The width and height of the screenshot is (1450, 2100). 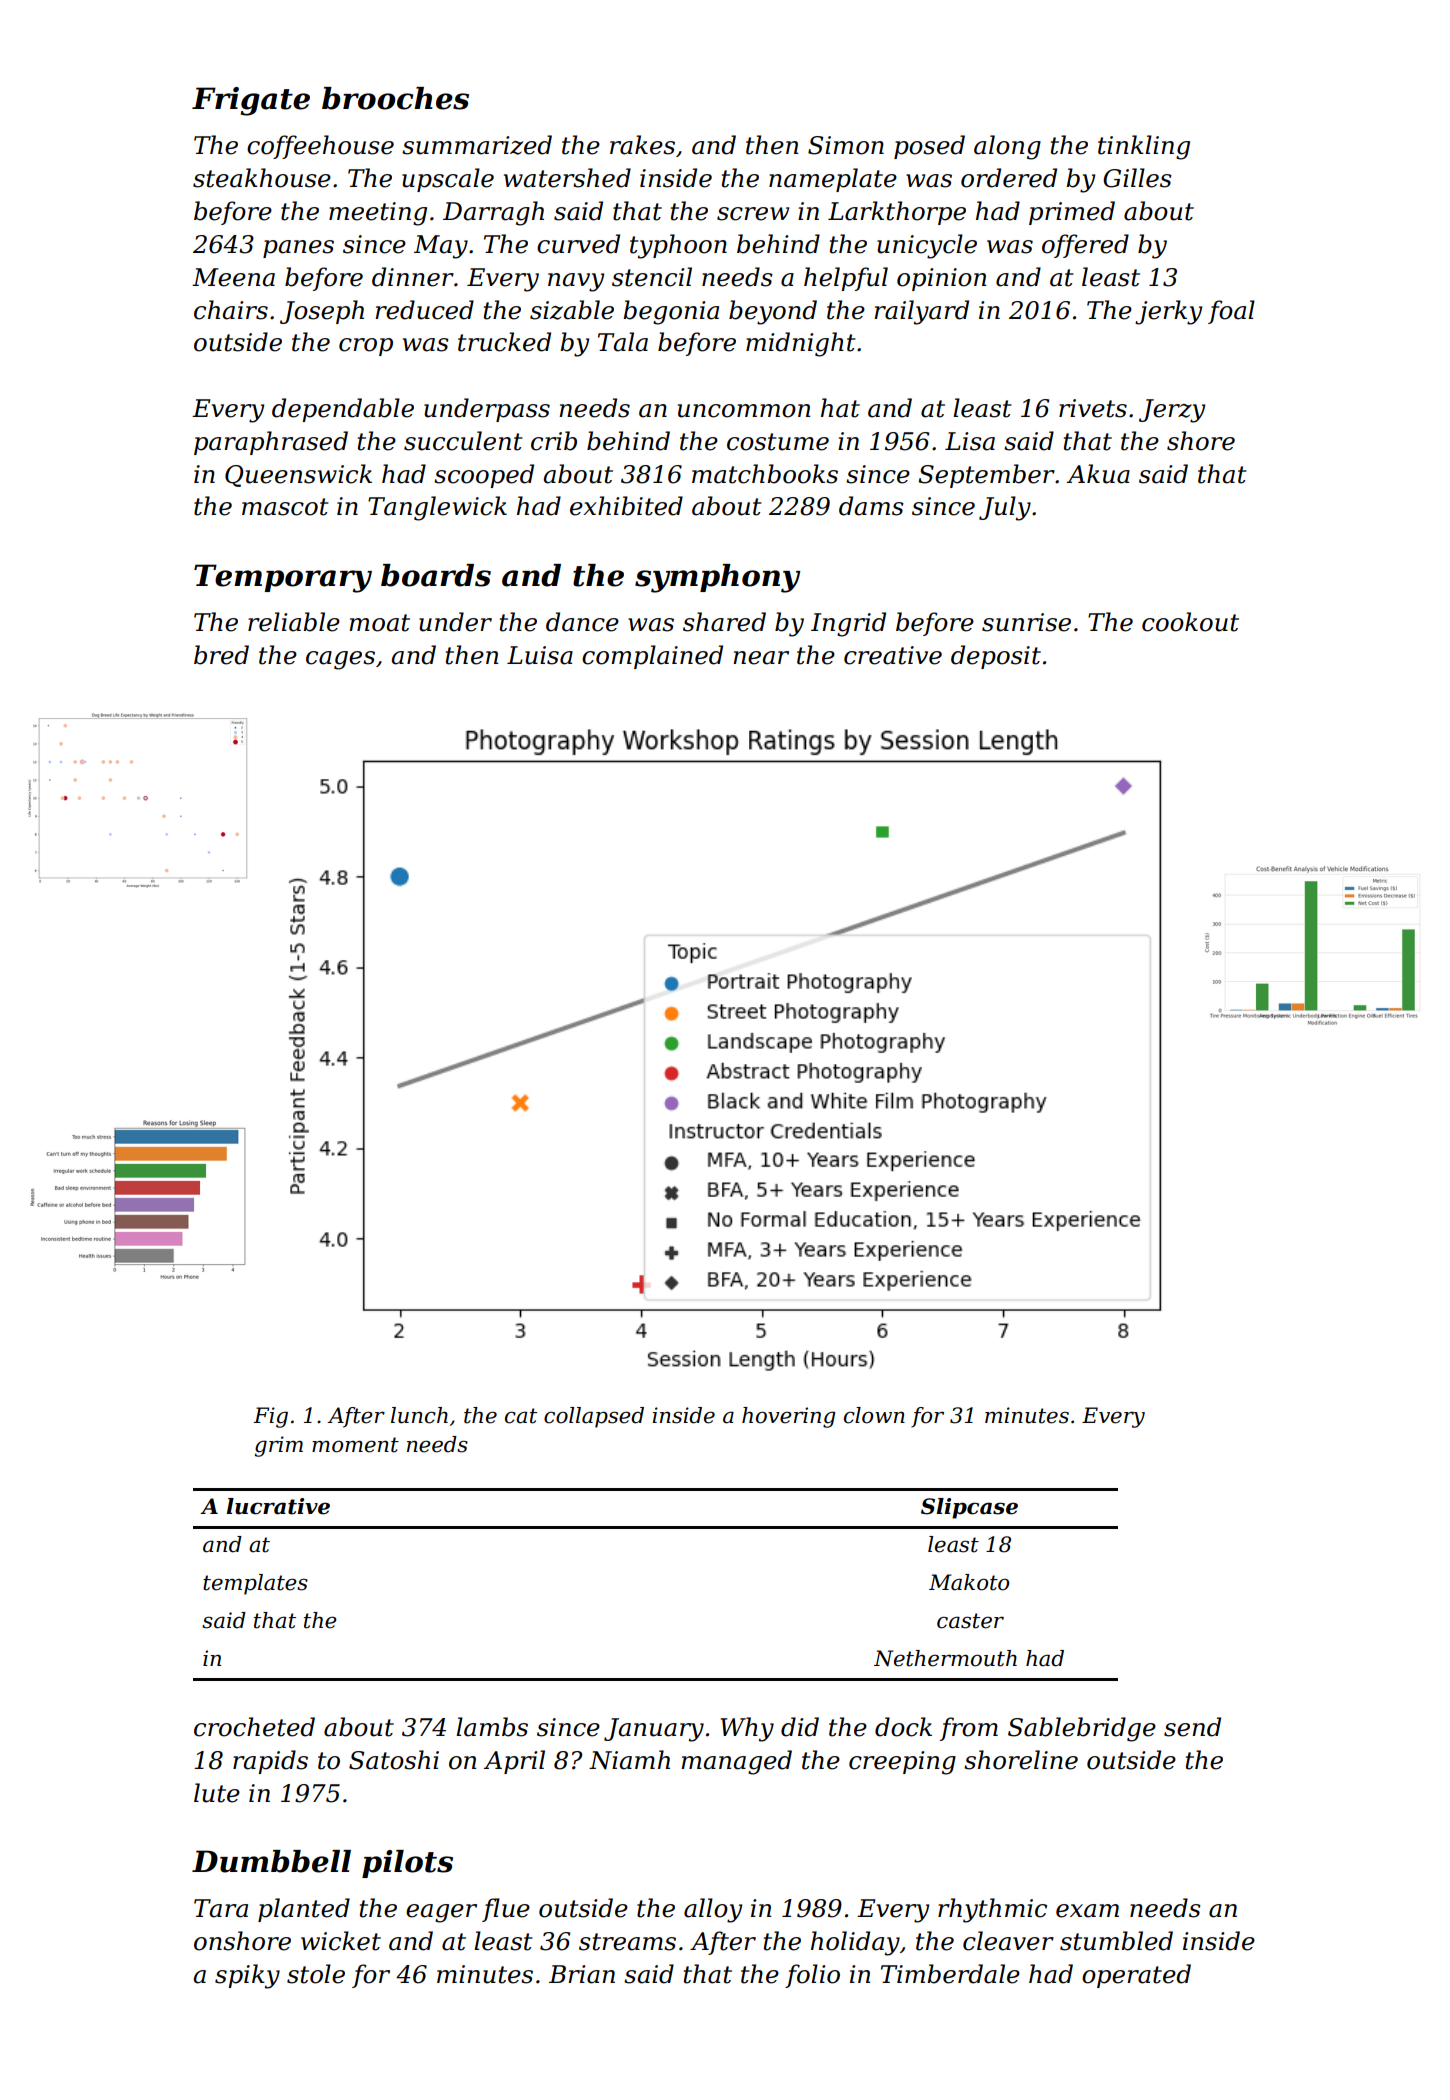 I want to click on deposit, so click(x=996, y=657).
